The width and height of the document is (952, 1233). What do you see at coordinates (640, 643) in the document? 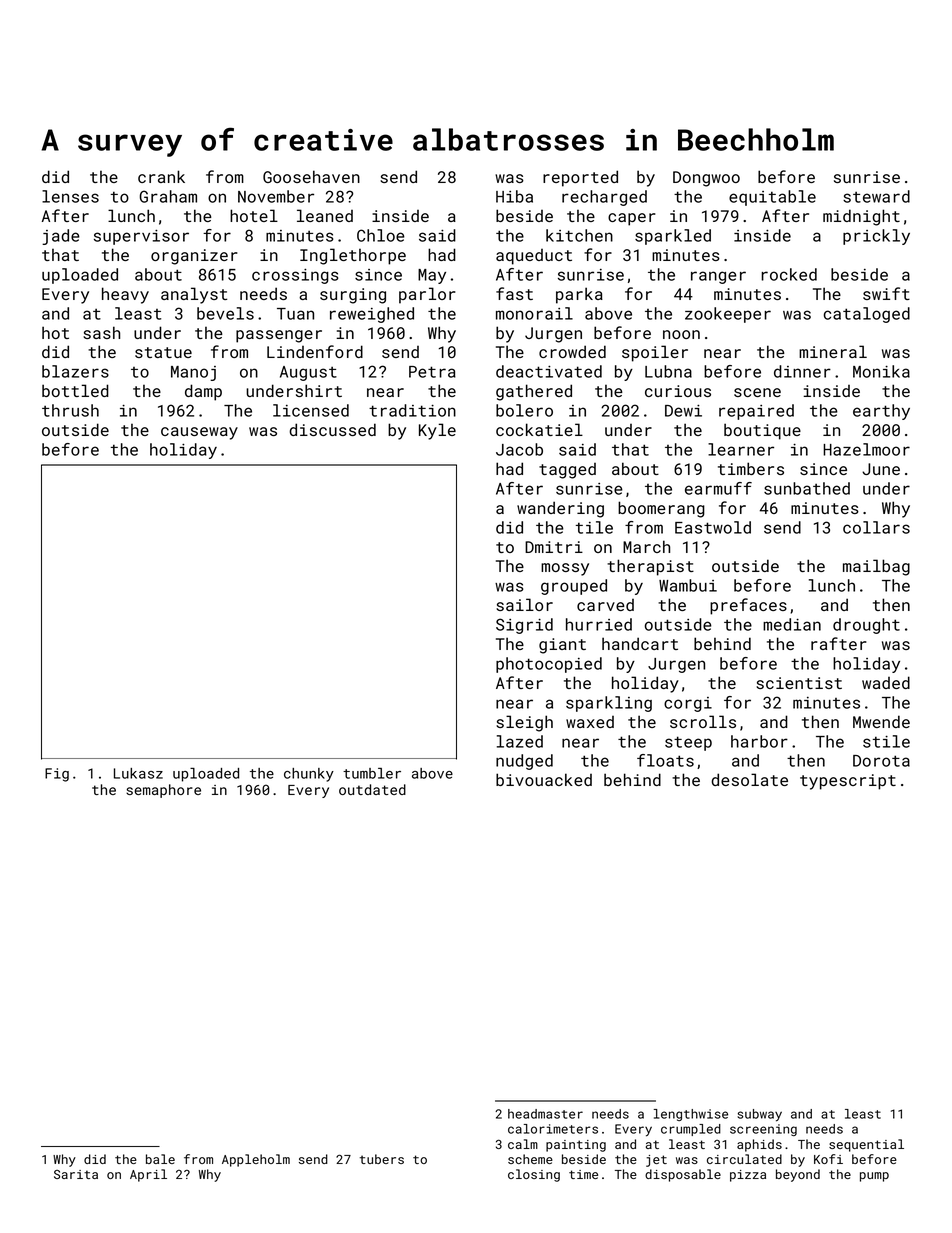
I see `handcart` at bounding box center [640, 643].
